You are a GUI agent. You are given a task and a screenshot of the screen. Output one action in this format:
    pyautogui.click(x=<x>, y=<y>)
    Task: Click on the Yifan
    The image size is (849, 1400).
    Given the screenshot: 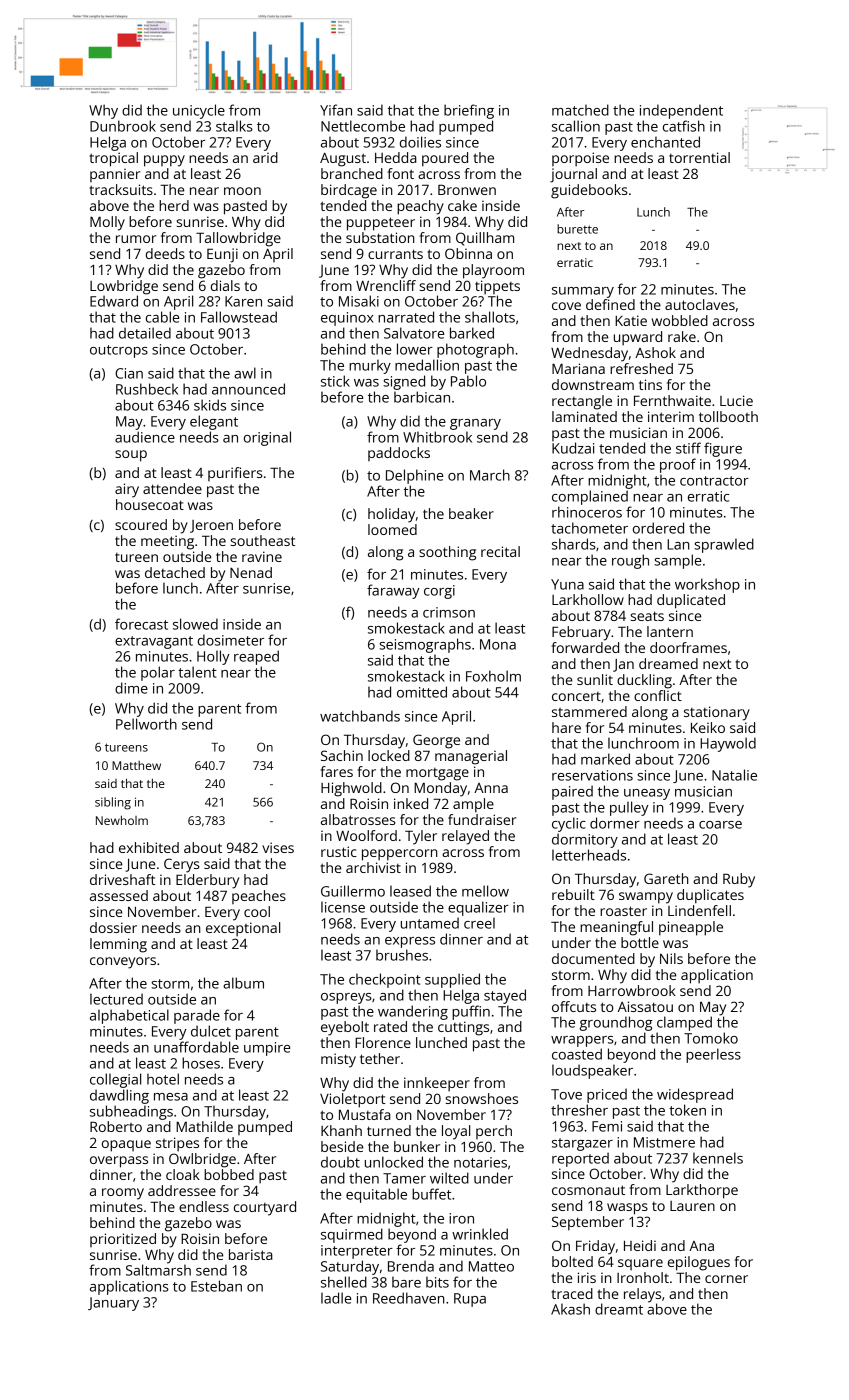 What is the action you would take?
    pyautogui.click(x=336, y=110)
